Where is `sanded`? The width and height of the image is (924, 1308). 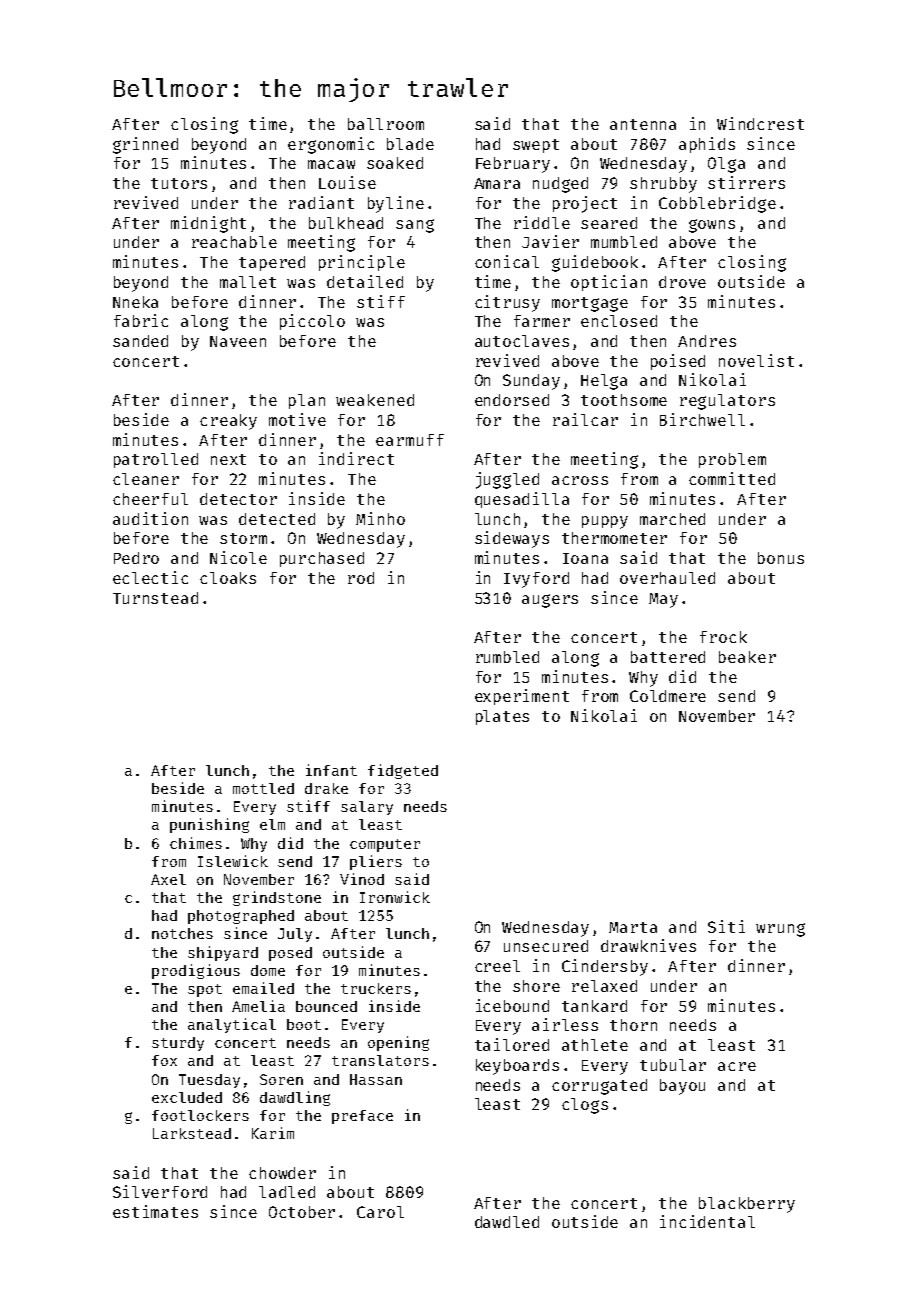
sanded is located at coordinates (140, 341).
